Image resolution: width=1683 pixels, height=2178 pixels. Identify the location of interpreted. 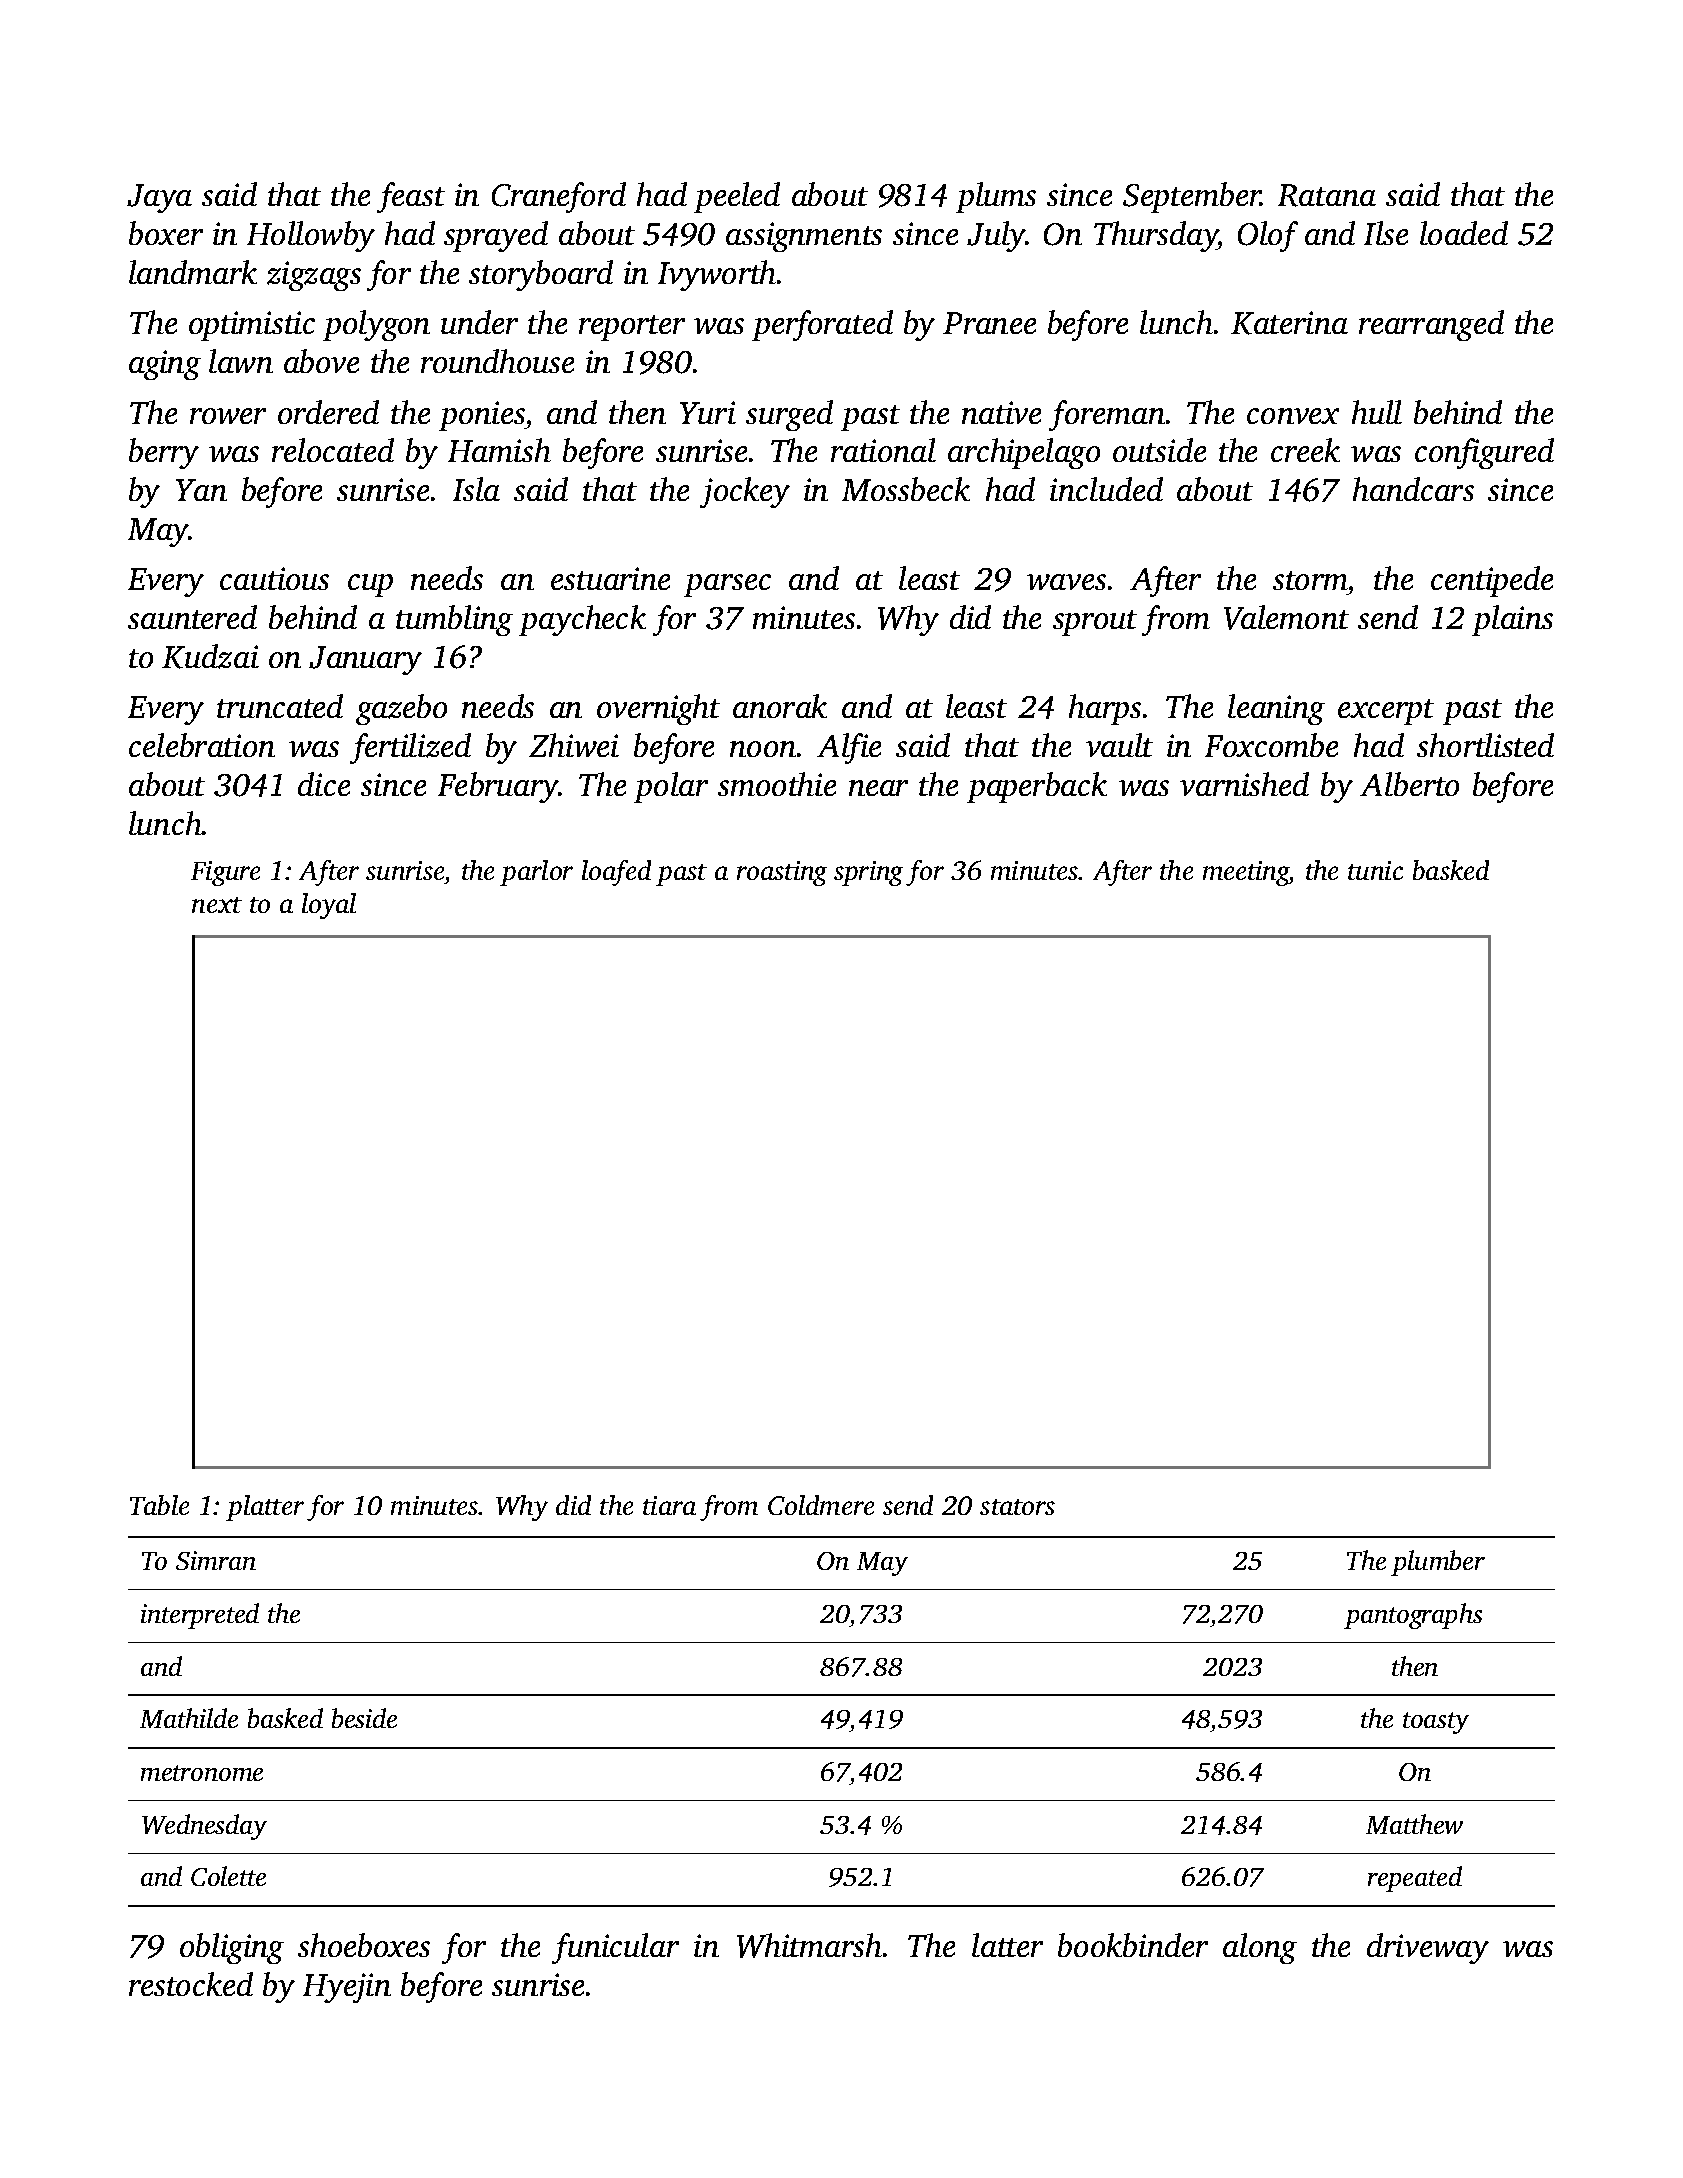
(200, 1616).
